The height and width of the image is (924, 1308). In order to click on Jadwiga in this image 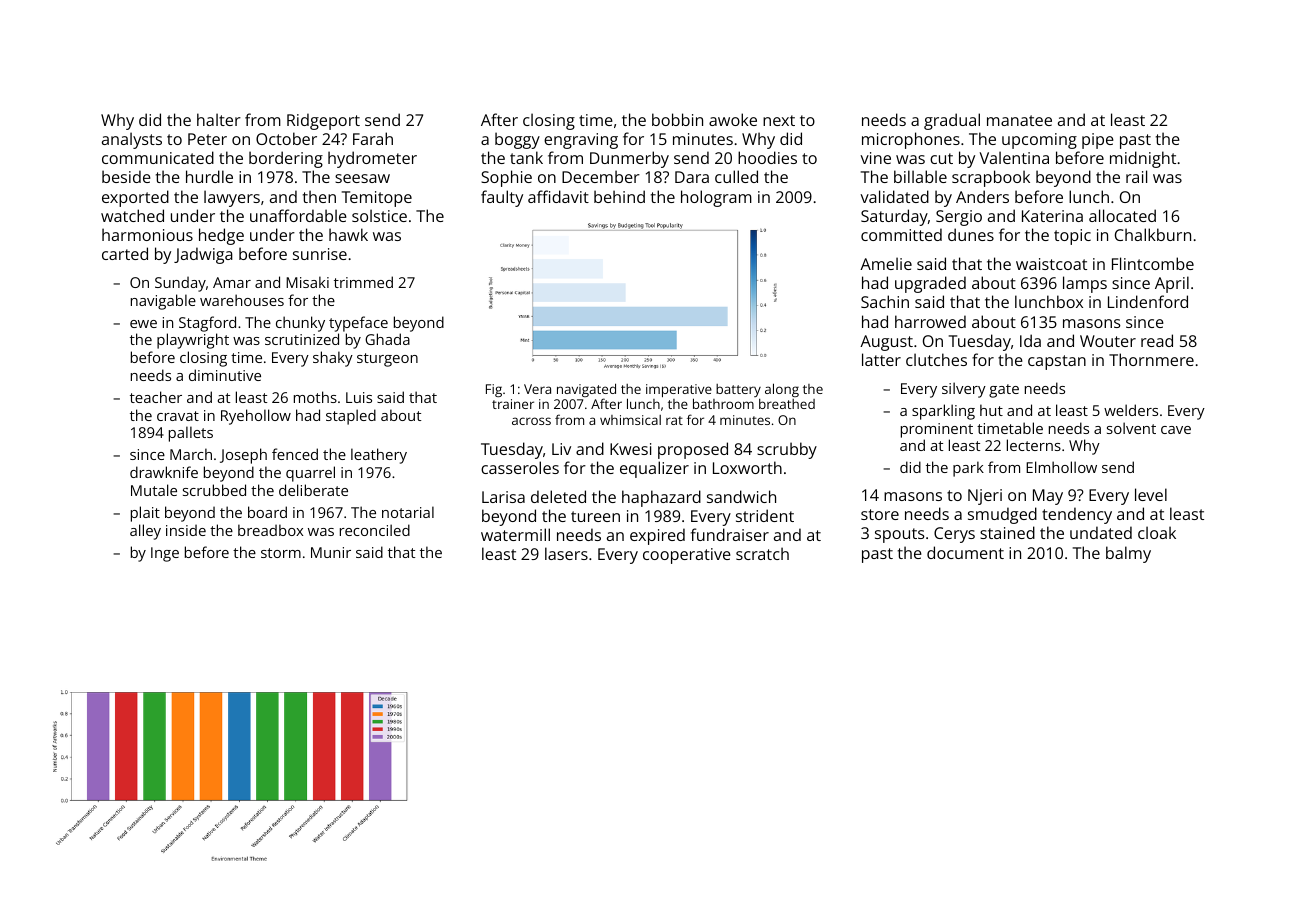, I will do `click(203, 255)`.
